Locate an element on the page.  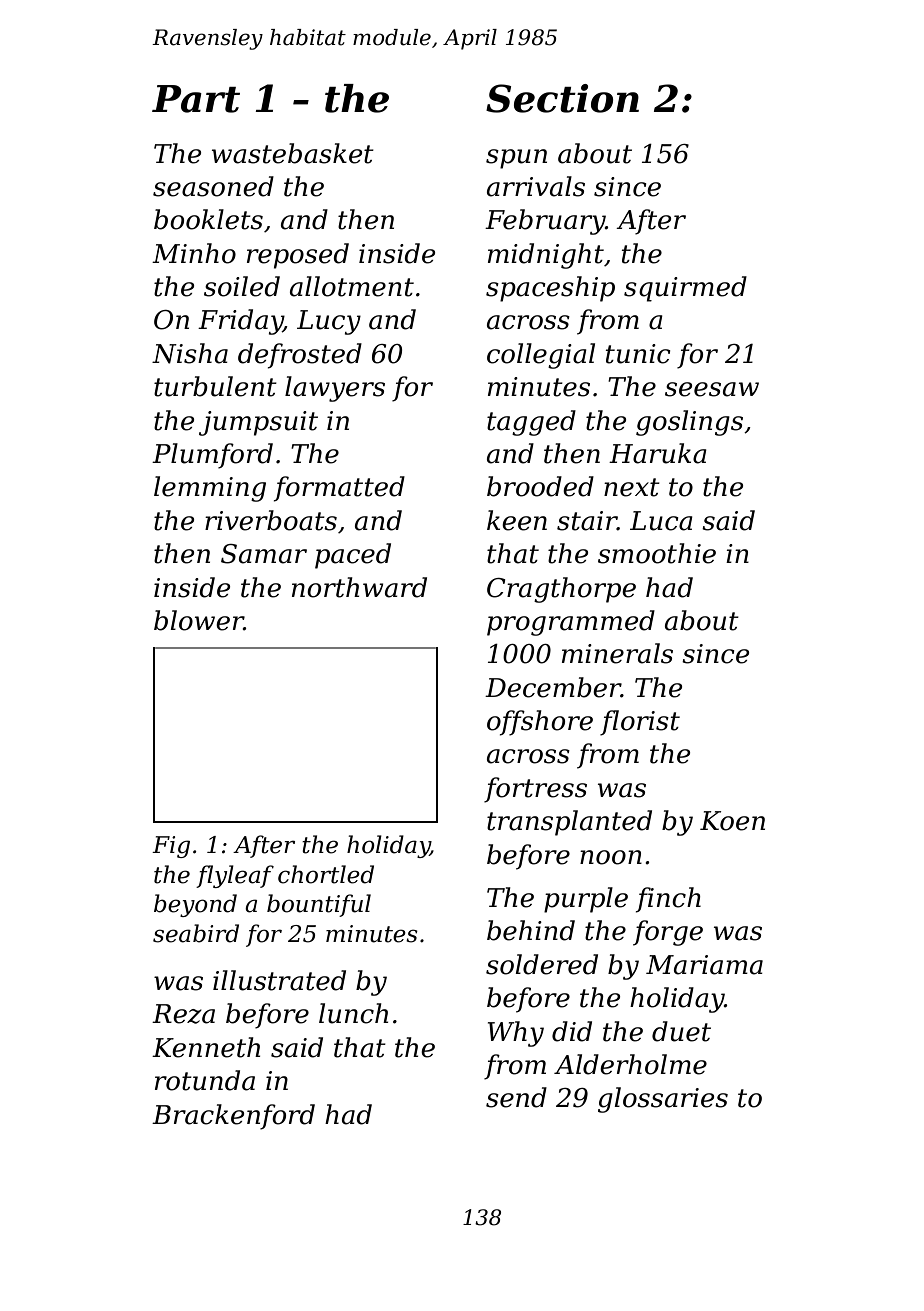
Section is located at coordinates (562, 98).
